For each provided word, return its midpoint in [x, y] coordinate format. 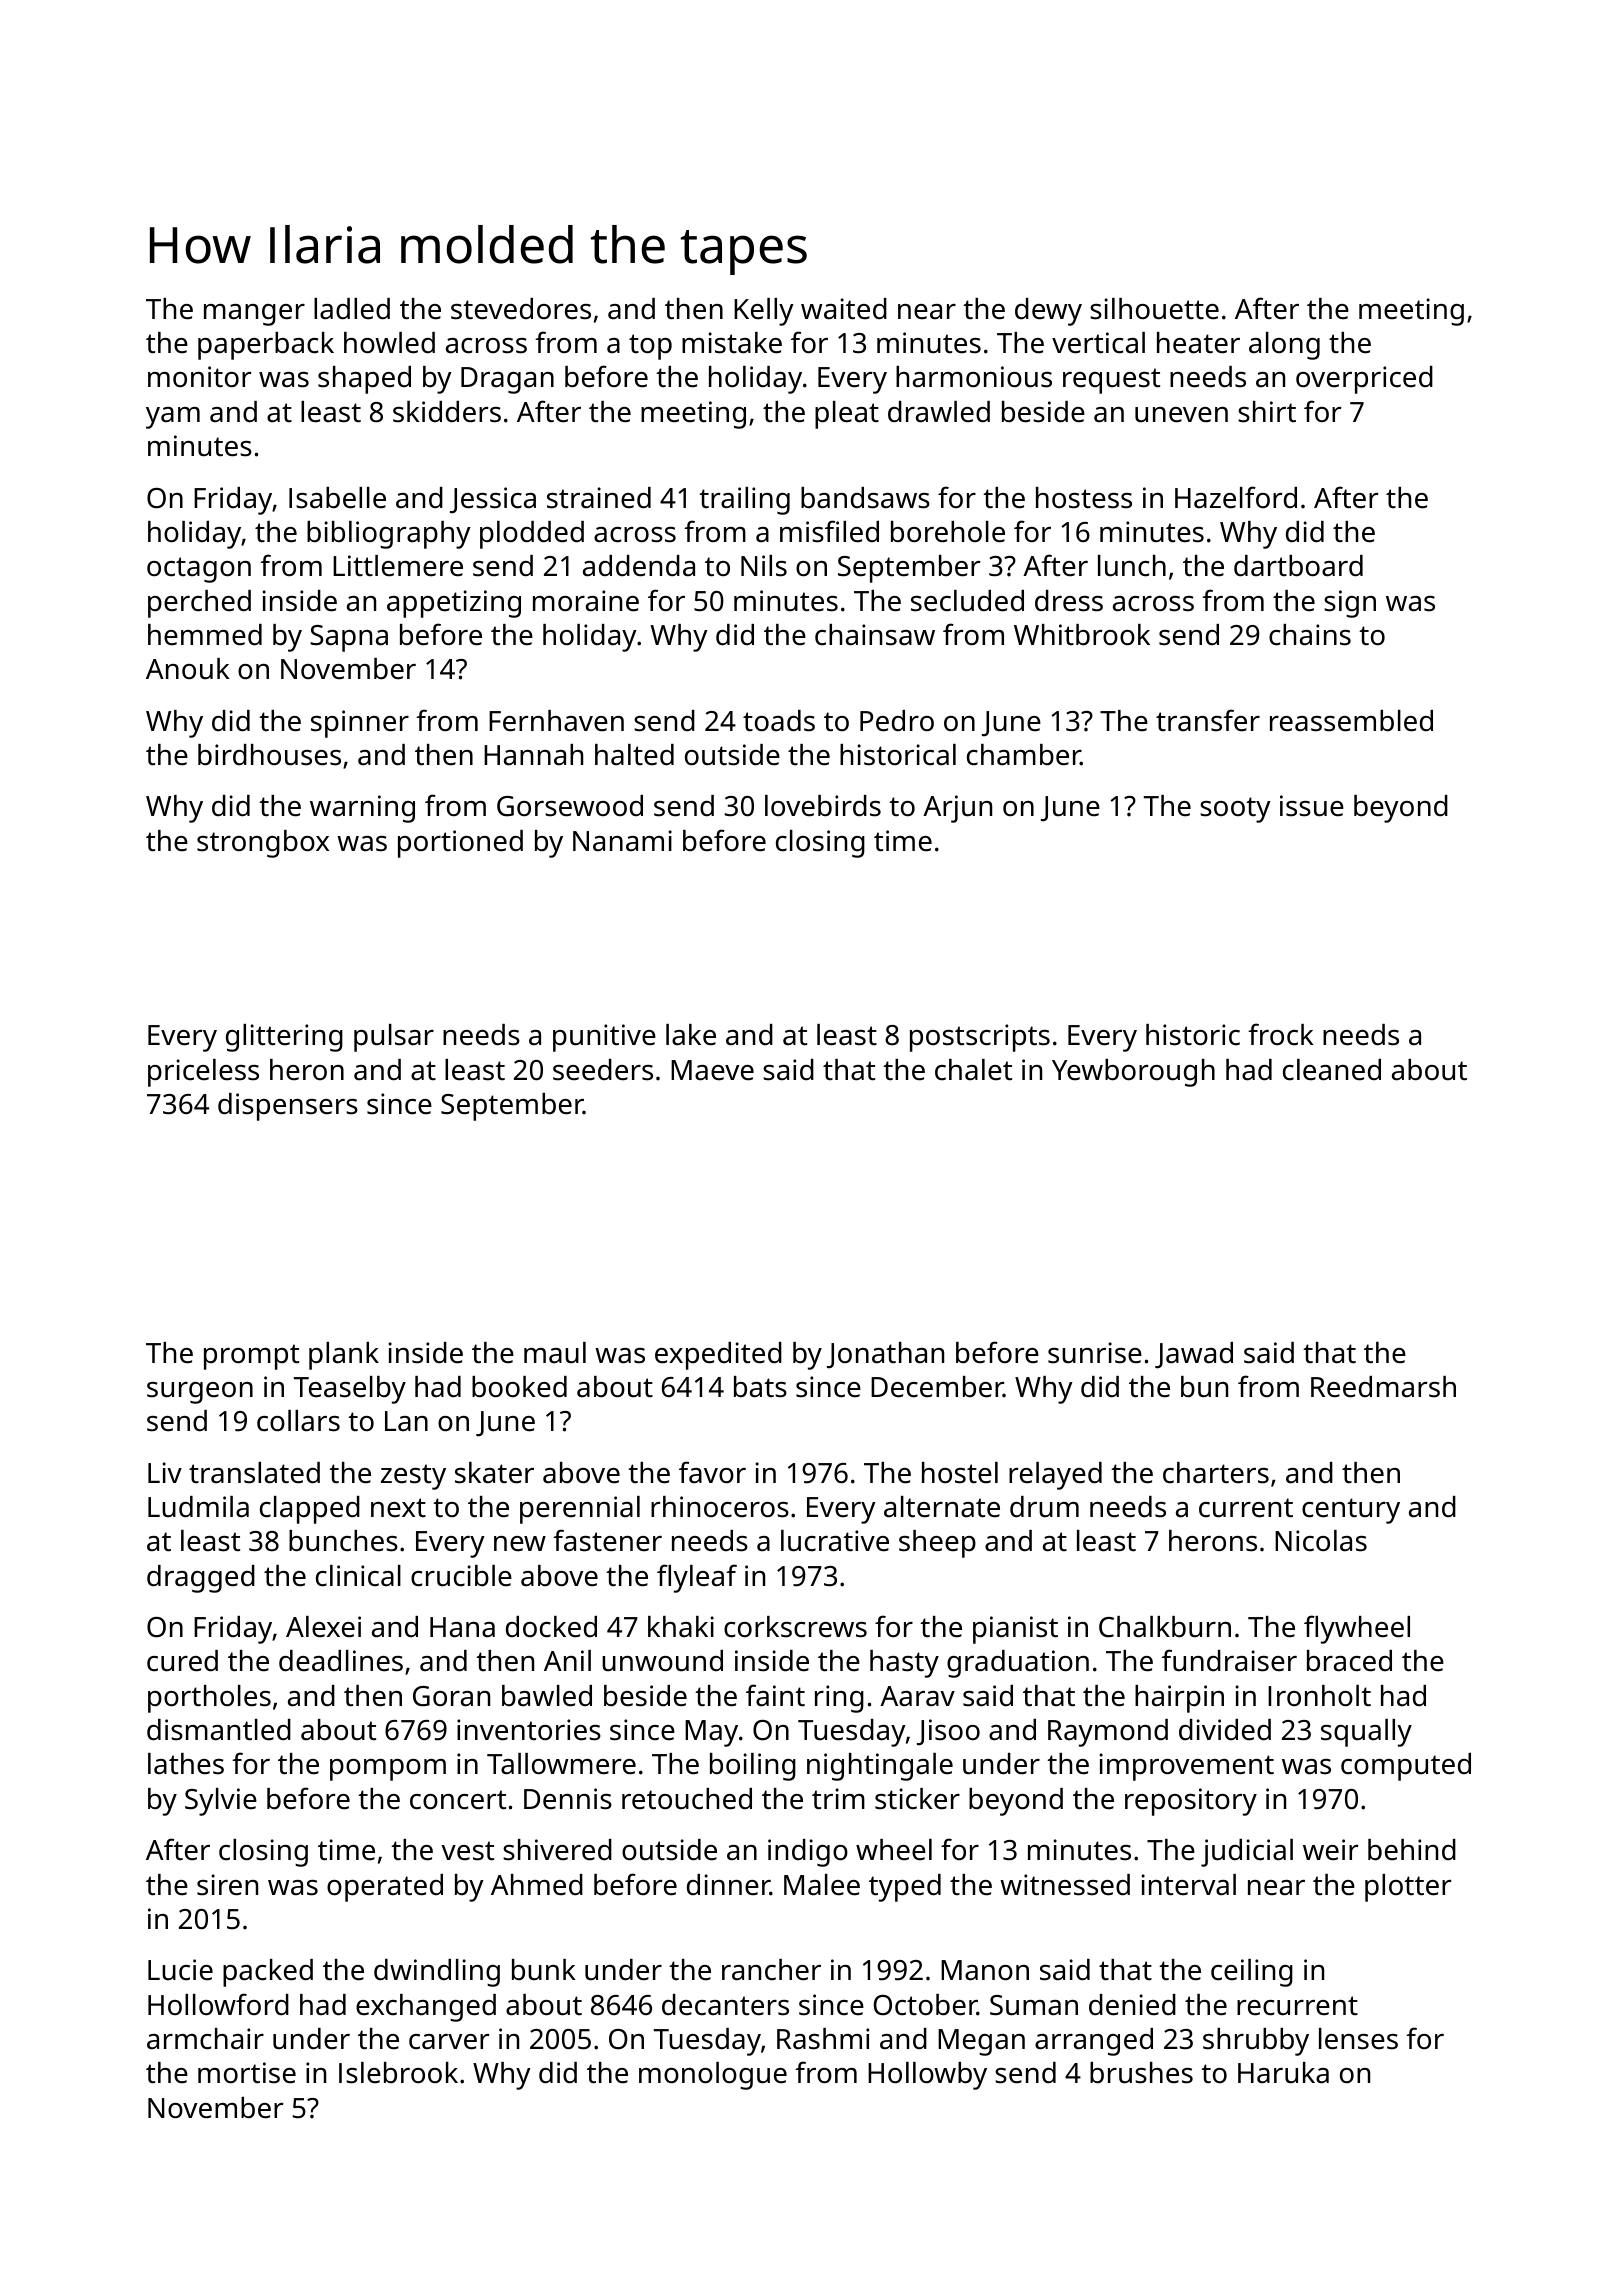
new [520, 1544]
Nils [764, 566]
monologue [713, 2076]
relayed [1055, 1476]
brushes [1141, 2073]
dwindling [437, 1973]
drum [1044, 1507]
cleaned [1332, 1070]
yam [173, 418]
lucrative [835, 1541]
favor [712, 1472]
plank [344, 1356]
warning [362, 809]
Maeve [712, 1070]
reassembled [1351, 721]
